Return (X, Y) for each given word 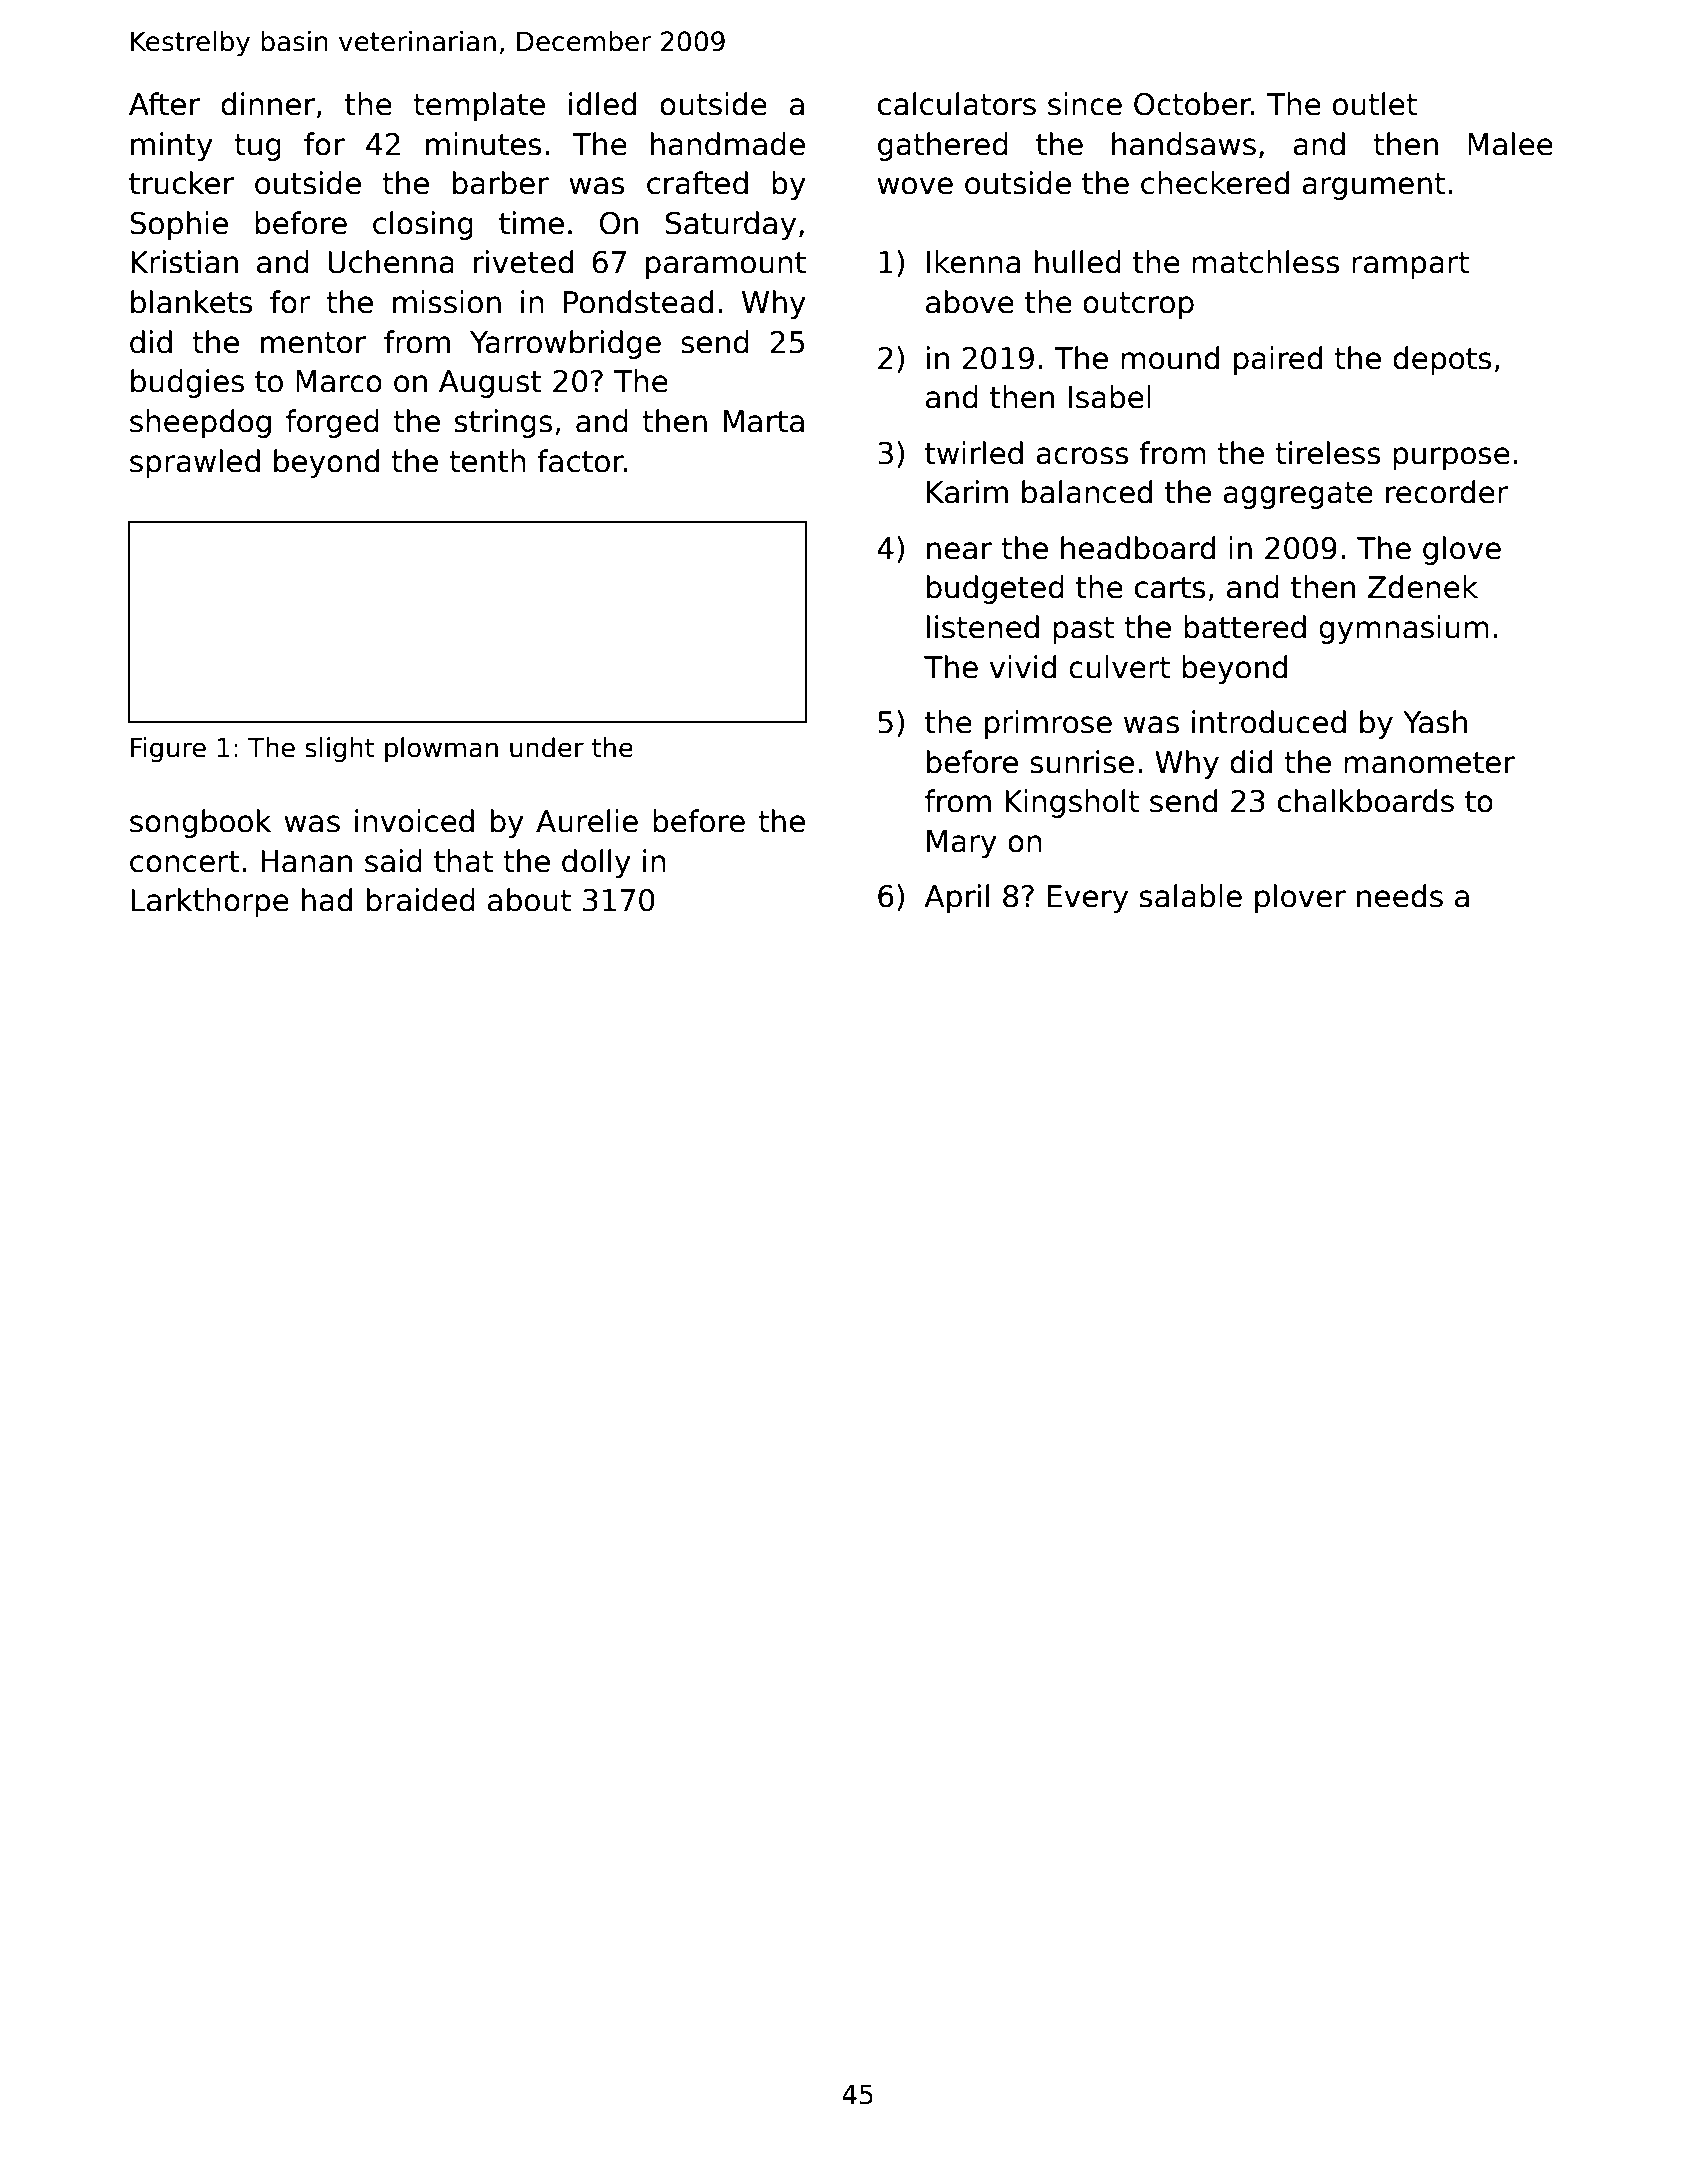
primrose (1048, 724)
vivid (1022, 667)
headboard (1138, 548)
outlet (1375, 104)
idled (602, 104)
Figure (168, 749)
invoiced (414, 821)
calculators (957, 104)
